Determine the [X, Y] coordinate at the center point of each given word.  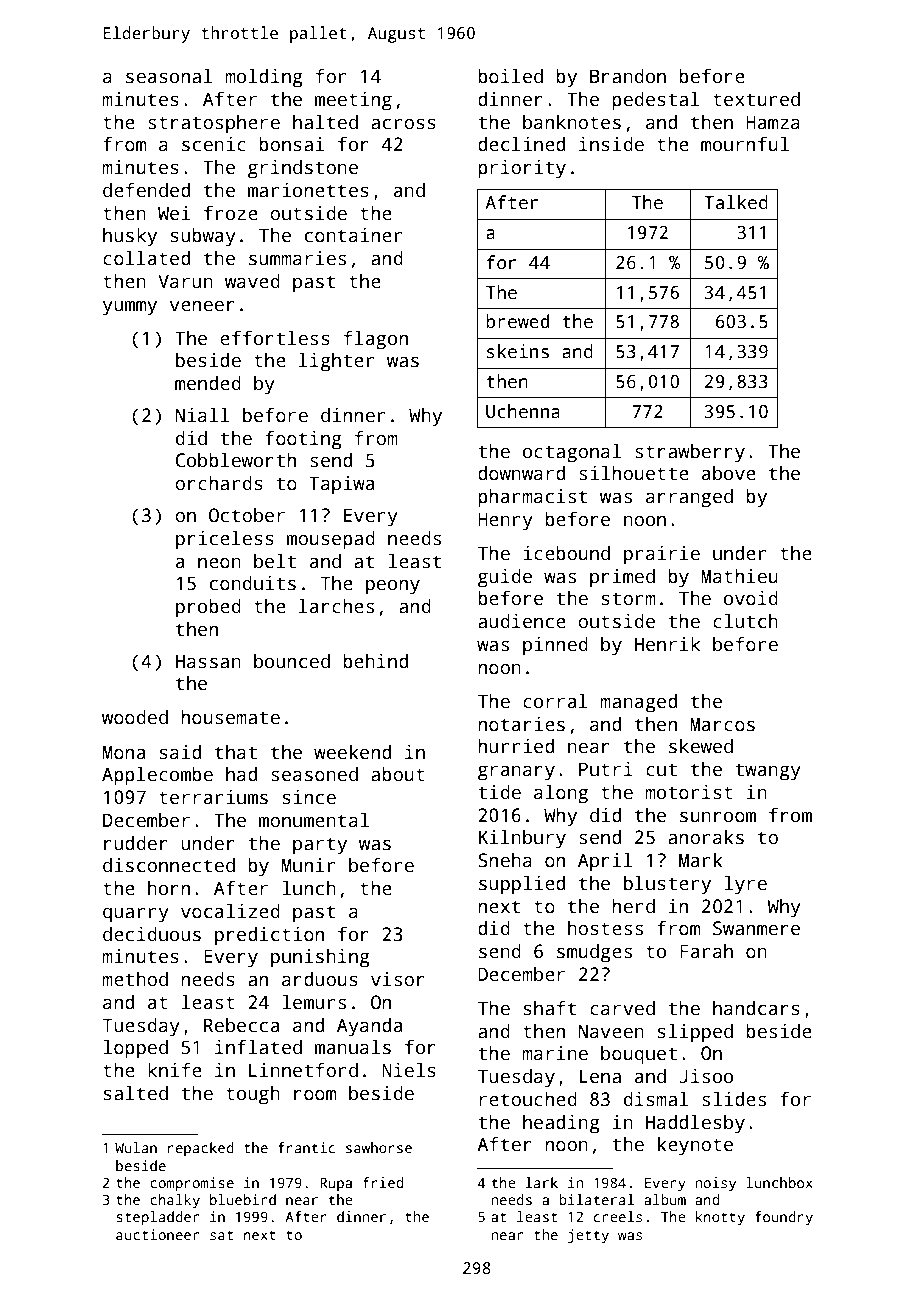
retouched [528, 1099]
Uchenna [523, 411]
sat [221, 1235]
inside [611, 144]
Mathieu [739, 576]
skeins [518, 351]
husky [130, 237]
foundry [784, 1218]
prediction [269, 936]
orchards [219, 483]
